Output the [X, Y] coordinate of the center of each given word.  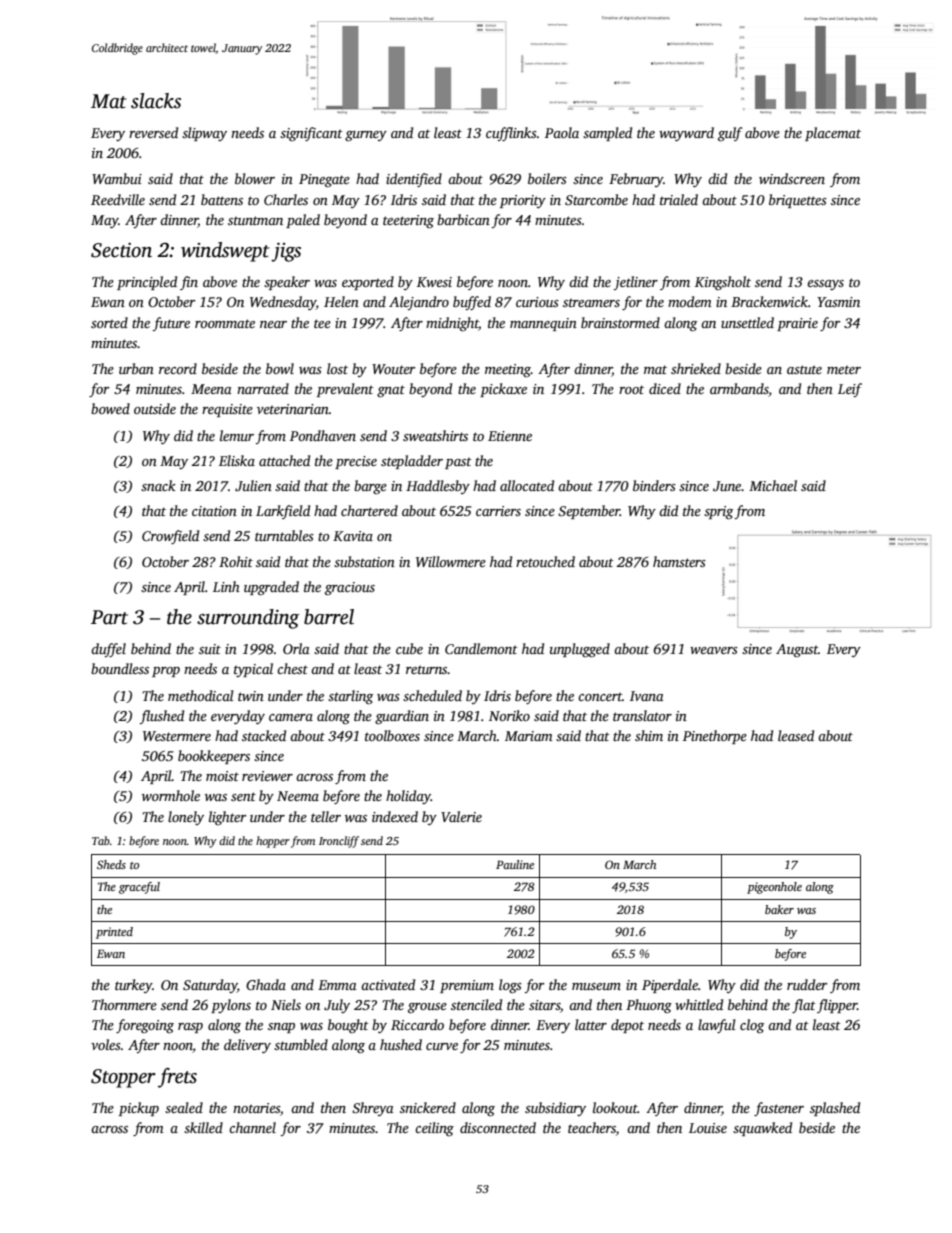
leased [796, 735]
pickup [139, 1109]
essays [825, 285]
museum [596, 986]
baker [779, 909]
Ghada [266, 984]
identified [414, 180]
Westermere [177, 736]
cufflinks [511, 134]
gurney [366, 136]
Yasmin [838, 302]
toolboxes [392, 735]
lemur [237, 435]
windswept [225, 252]
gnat [391, 391]
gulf [730, 134]
